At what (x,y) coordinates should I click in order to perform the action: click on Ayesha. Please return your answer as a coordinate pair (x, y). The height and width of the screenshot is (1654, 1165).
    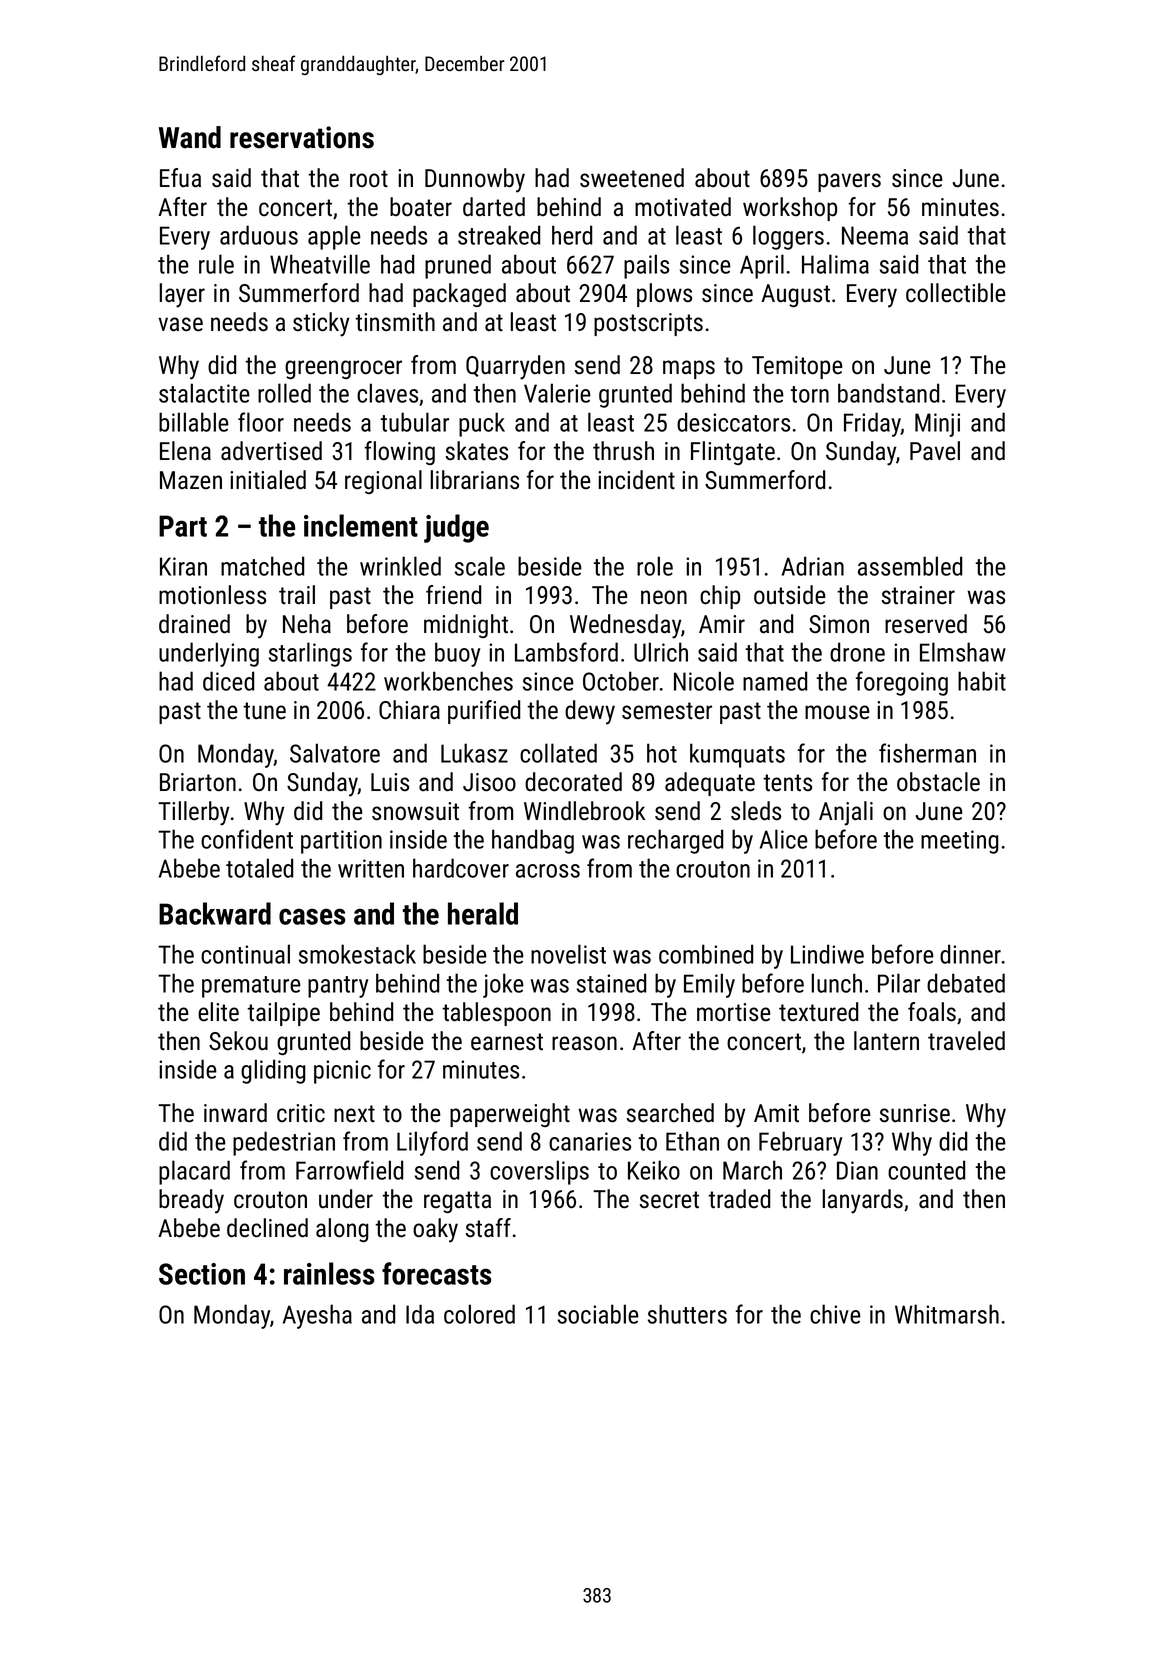
    Looking at the image, I should click on (317, 1316).
